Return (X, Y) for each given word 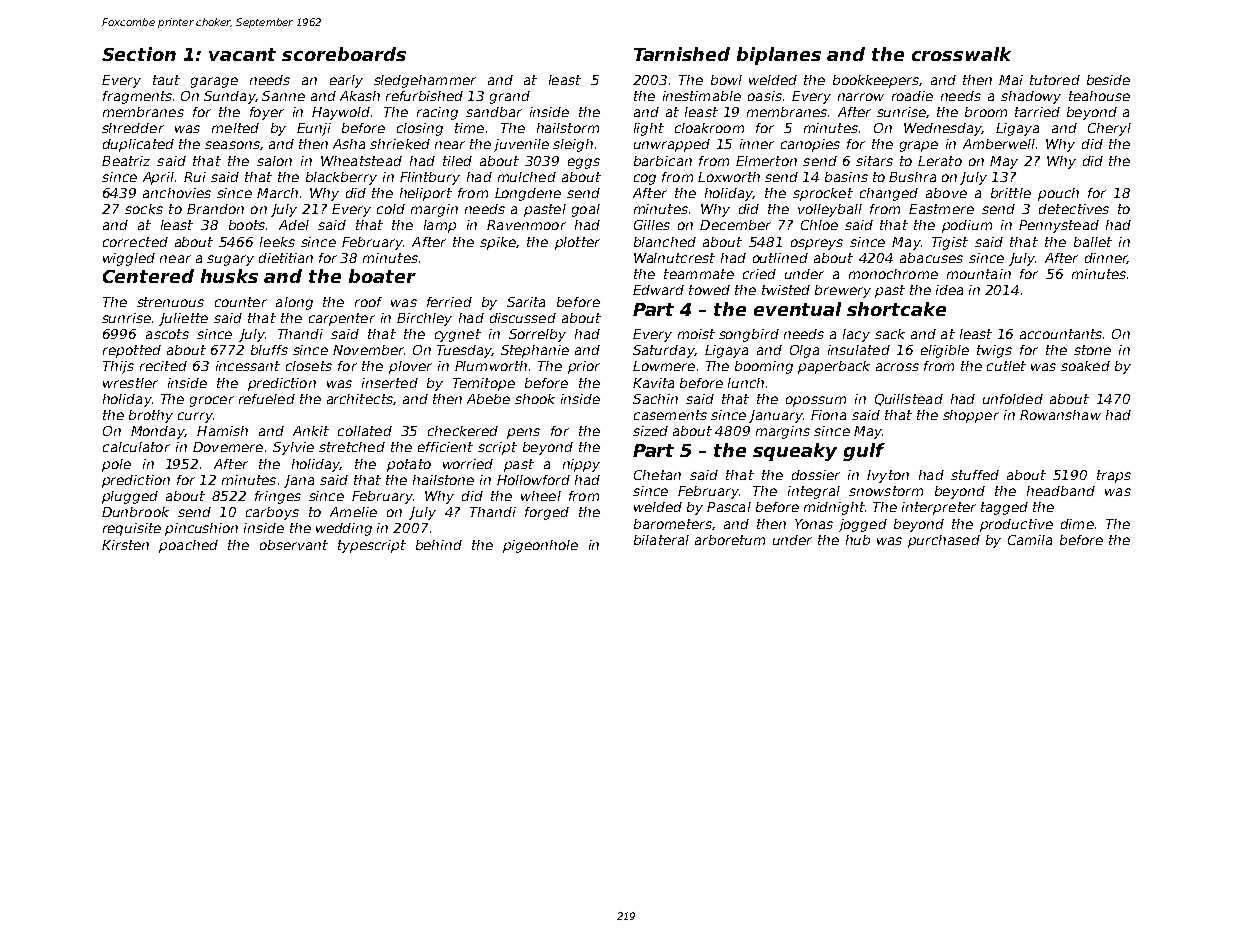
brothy (151, 416)
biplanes (779, 56)
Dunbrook (135, 512)
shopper (971, 416)
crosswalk (961, 54)
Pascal (729, 507)
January (776, 416)
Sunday (229, 97)
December (735, 225)
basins (846, 177)
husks (229, 276)
